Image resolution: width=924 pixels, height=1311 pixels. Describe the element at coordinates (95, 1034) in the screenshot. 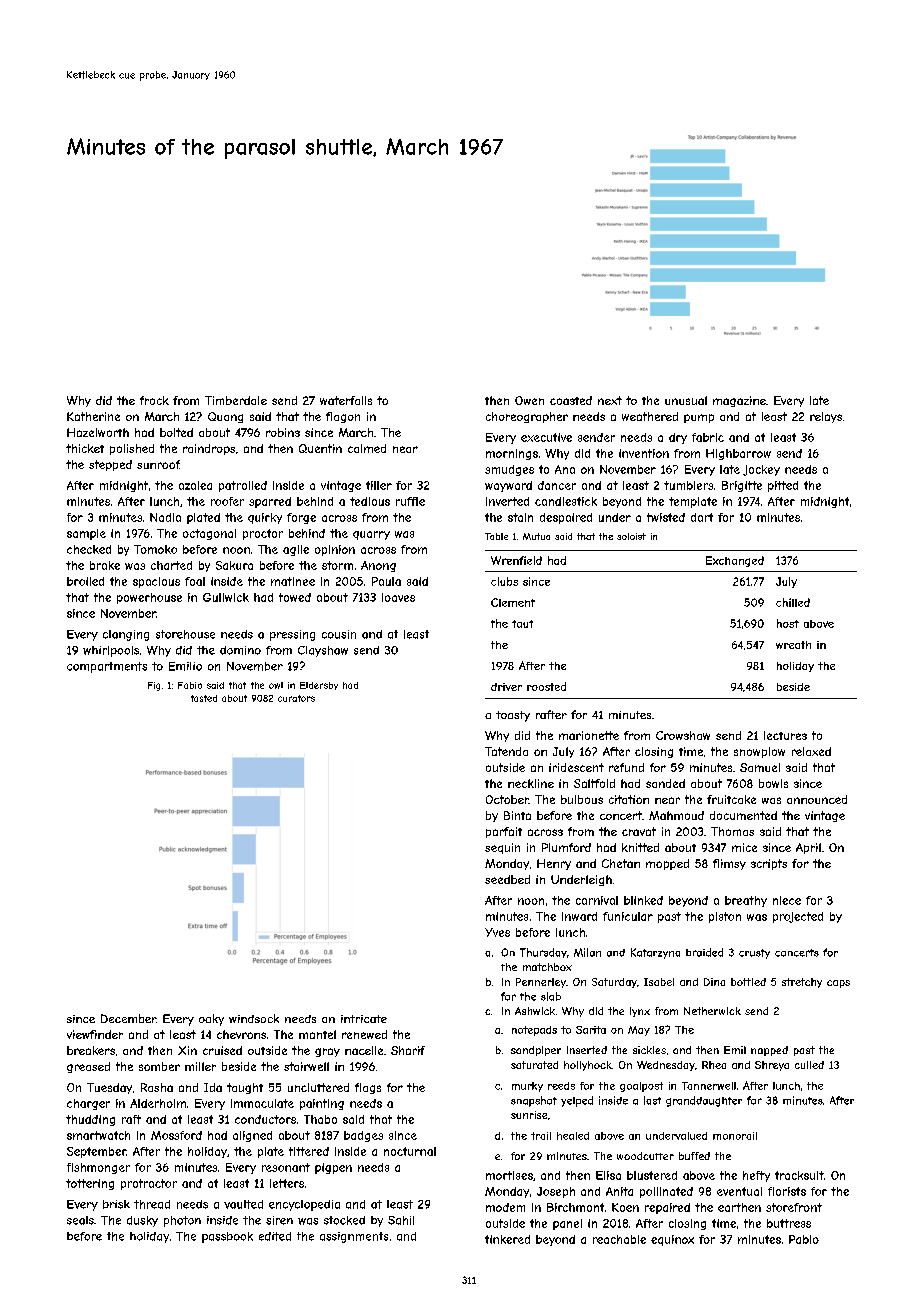

I see `viewfinder` at that location.
